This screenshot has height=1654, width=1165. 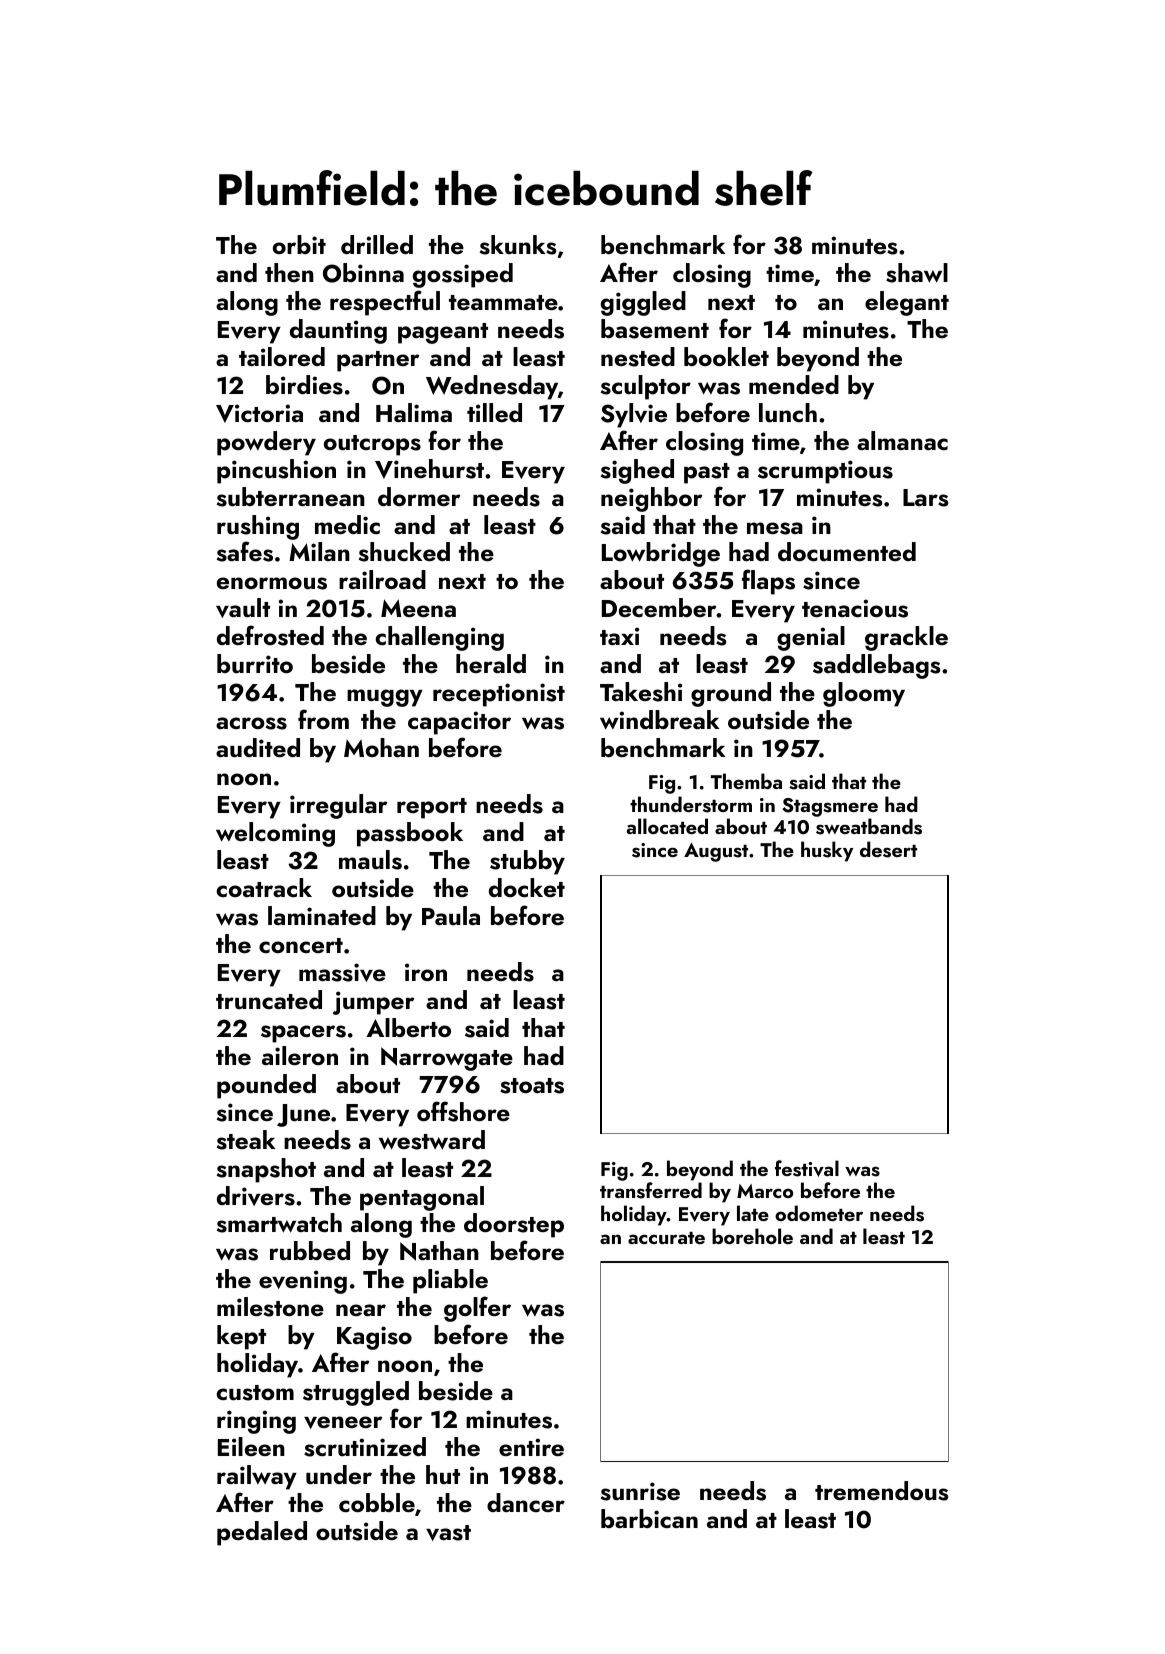 What do you see at coordinates (667, 826) in the screenshot?
I see `allocated` at bounding box center [667, 826].
